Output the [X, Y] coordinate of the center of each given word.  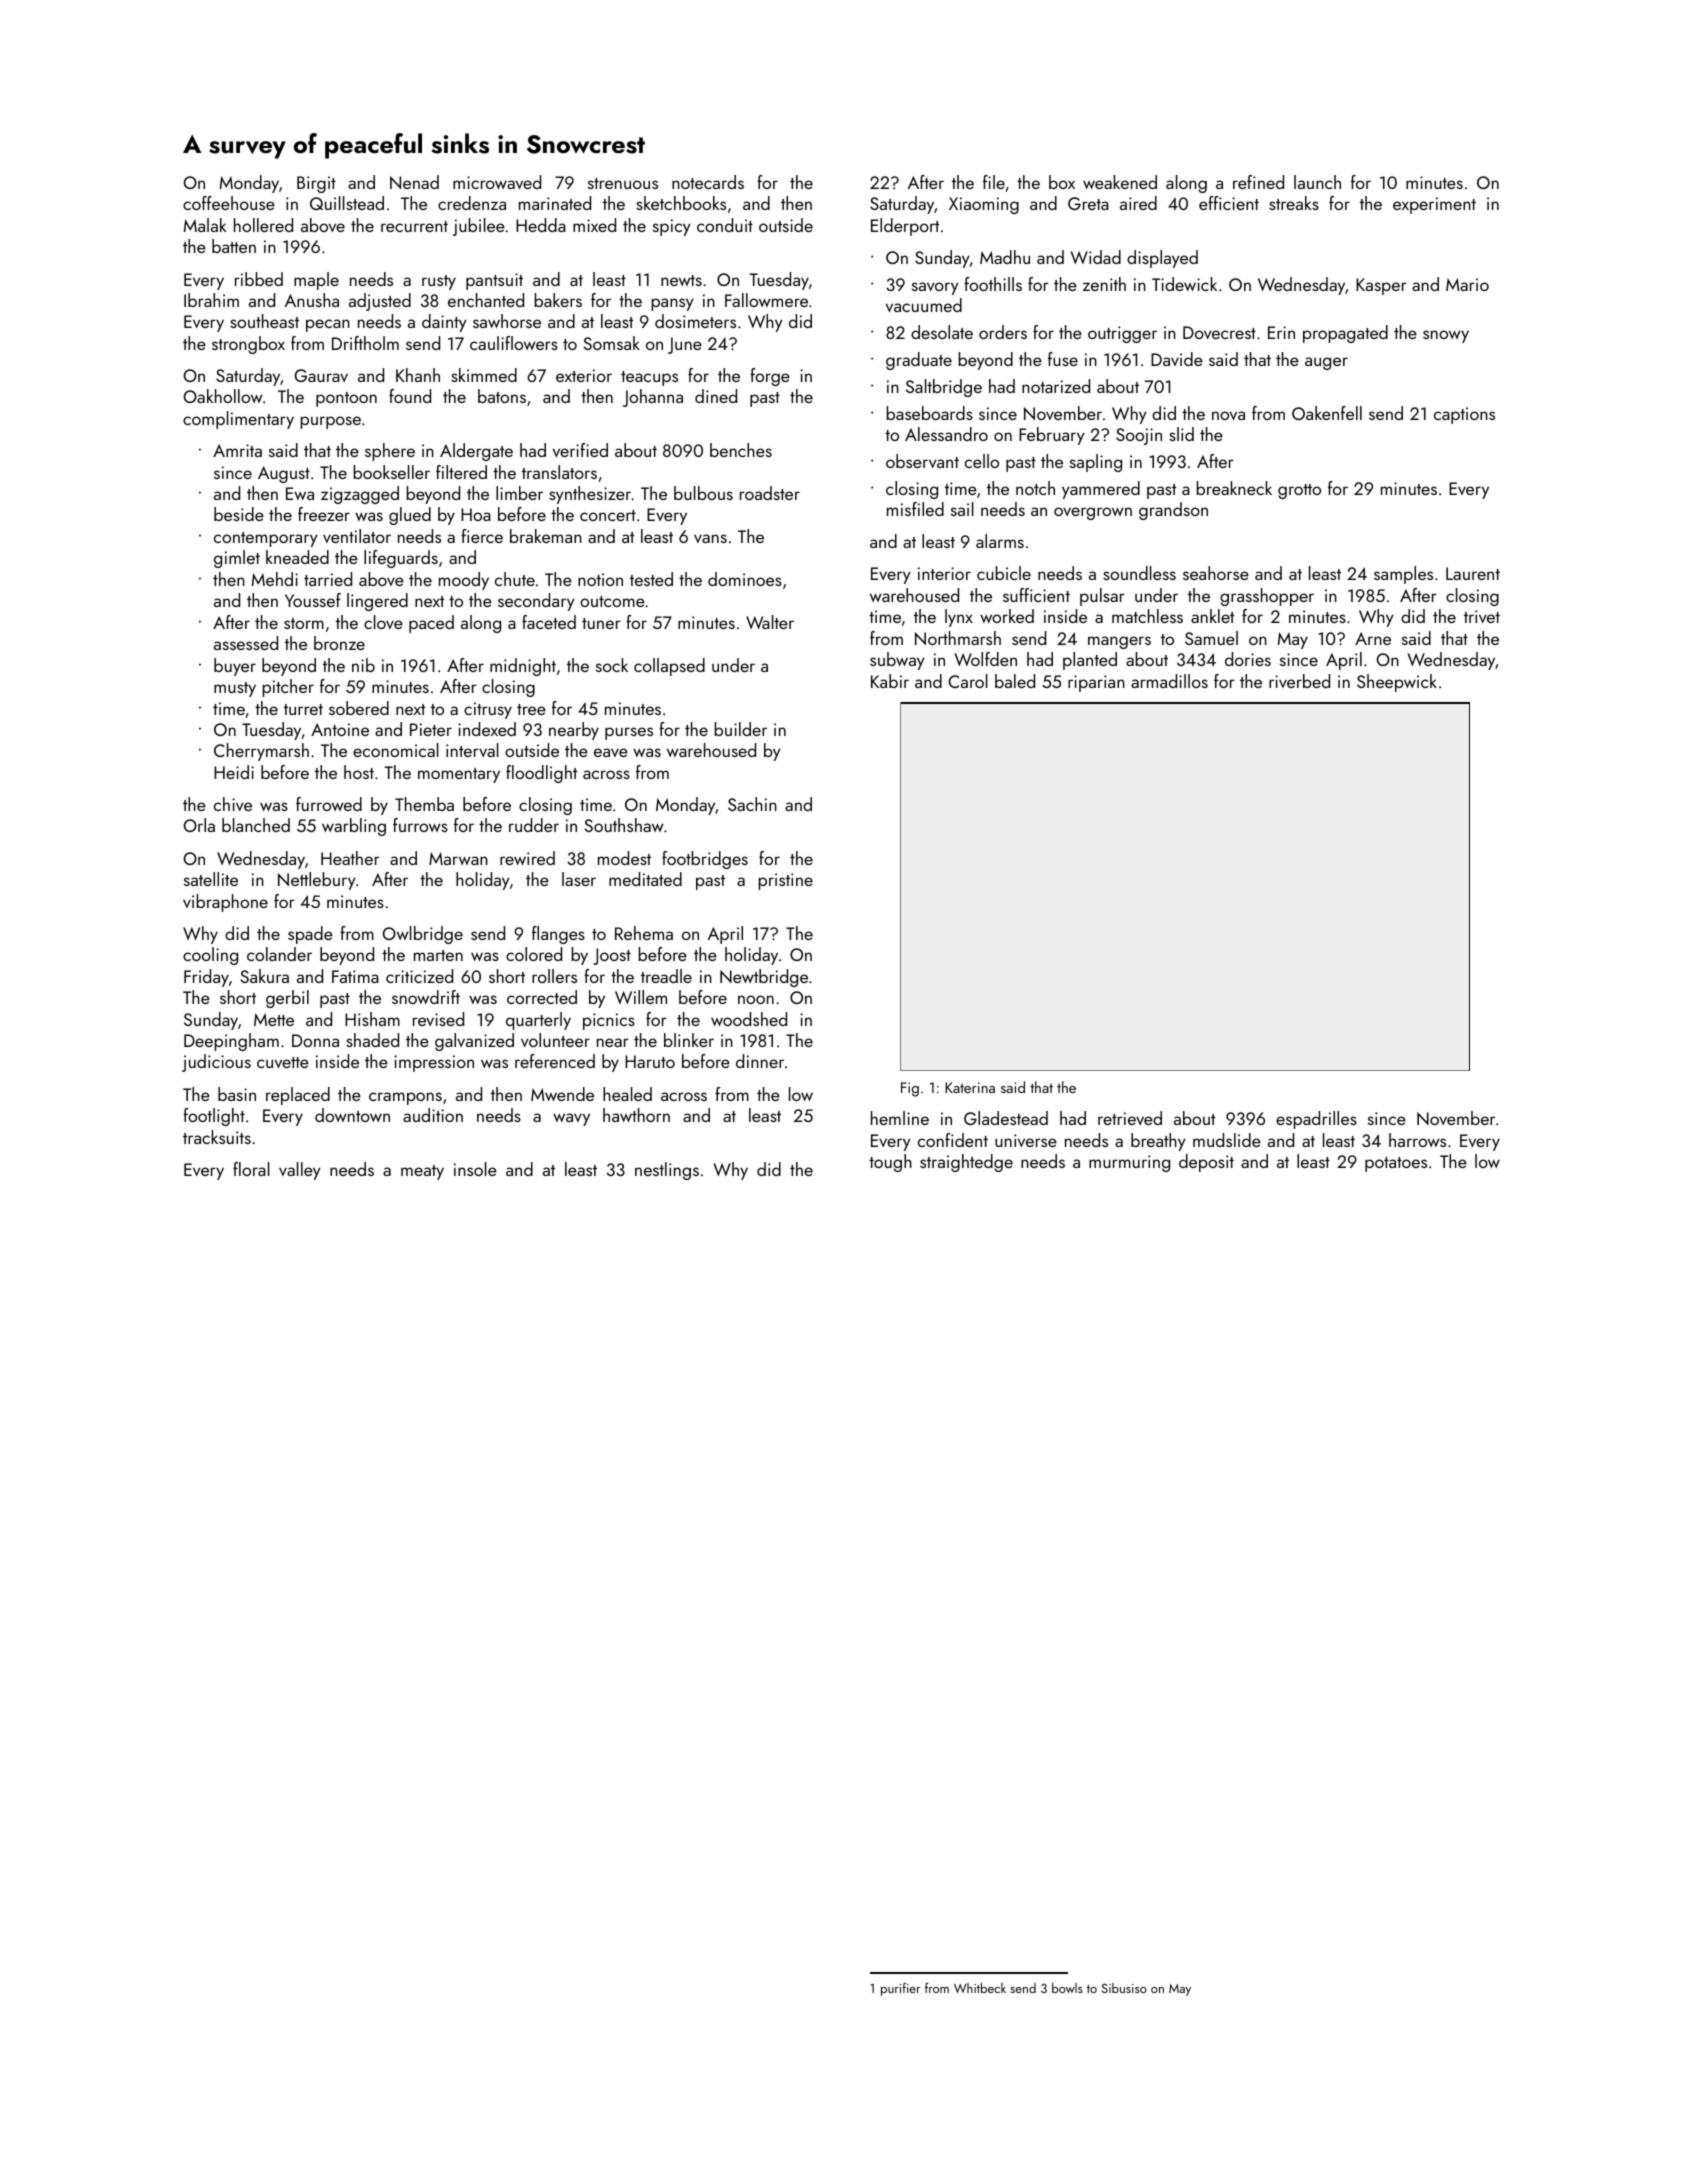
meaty [422, 1172]
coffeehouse [229, 203]
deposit [1206, 1163]
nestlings [667, 1171]
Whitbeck [980, 1988]
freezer [324, 514]
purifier [900, 1989]
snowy [1446, 336]
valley [300, 1171]
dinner [760, 1061]
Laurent [1473, 573]
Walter [770, 622]
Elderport [905, 227]
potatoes [1396, 1164]
